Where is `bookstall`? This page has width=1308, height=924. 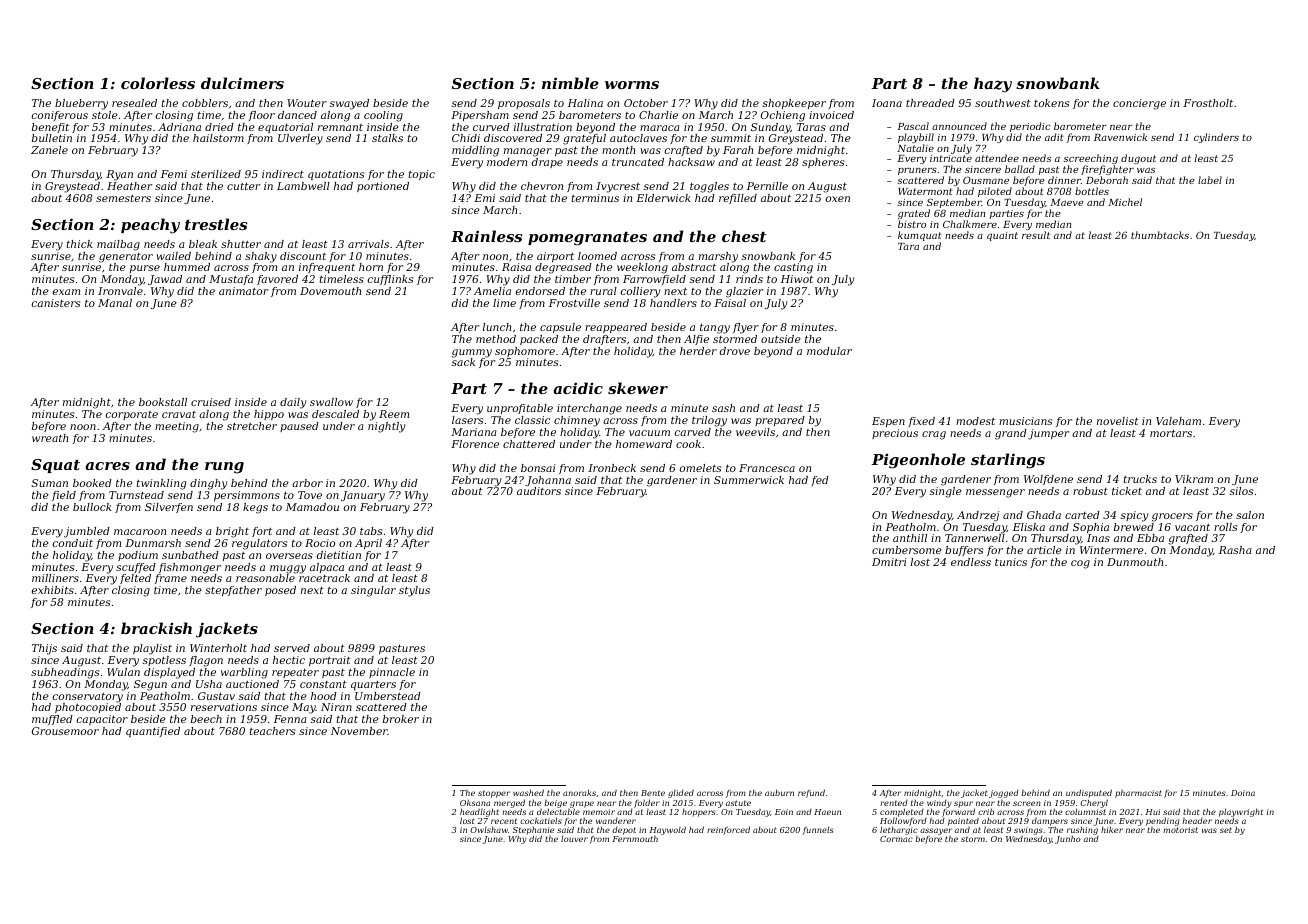
bookstall is located at coordinates (163, 402).
